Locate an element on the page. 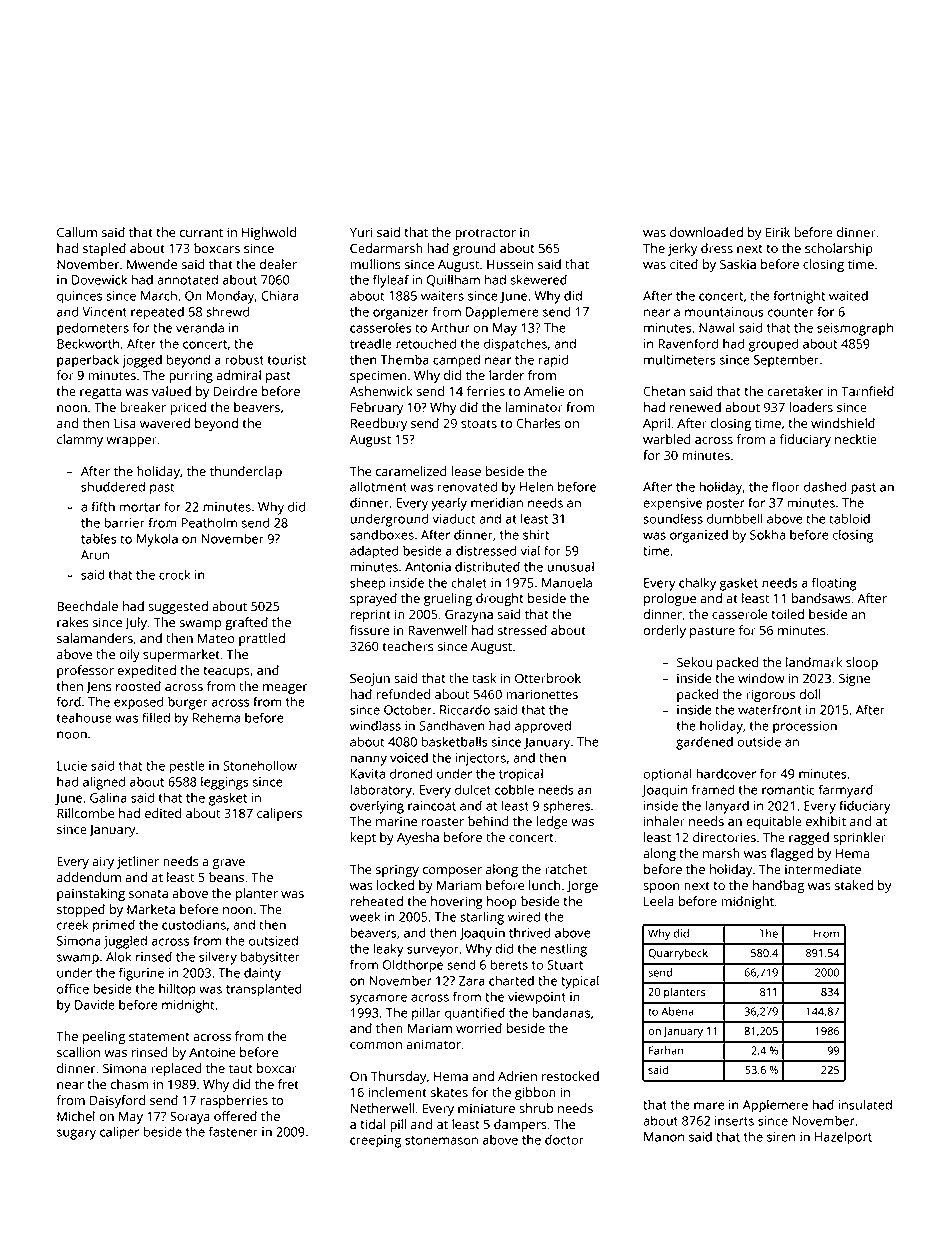  protractor is located at coordinates (485, 234).
